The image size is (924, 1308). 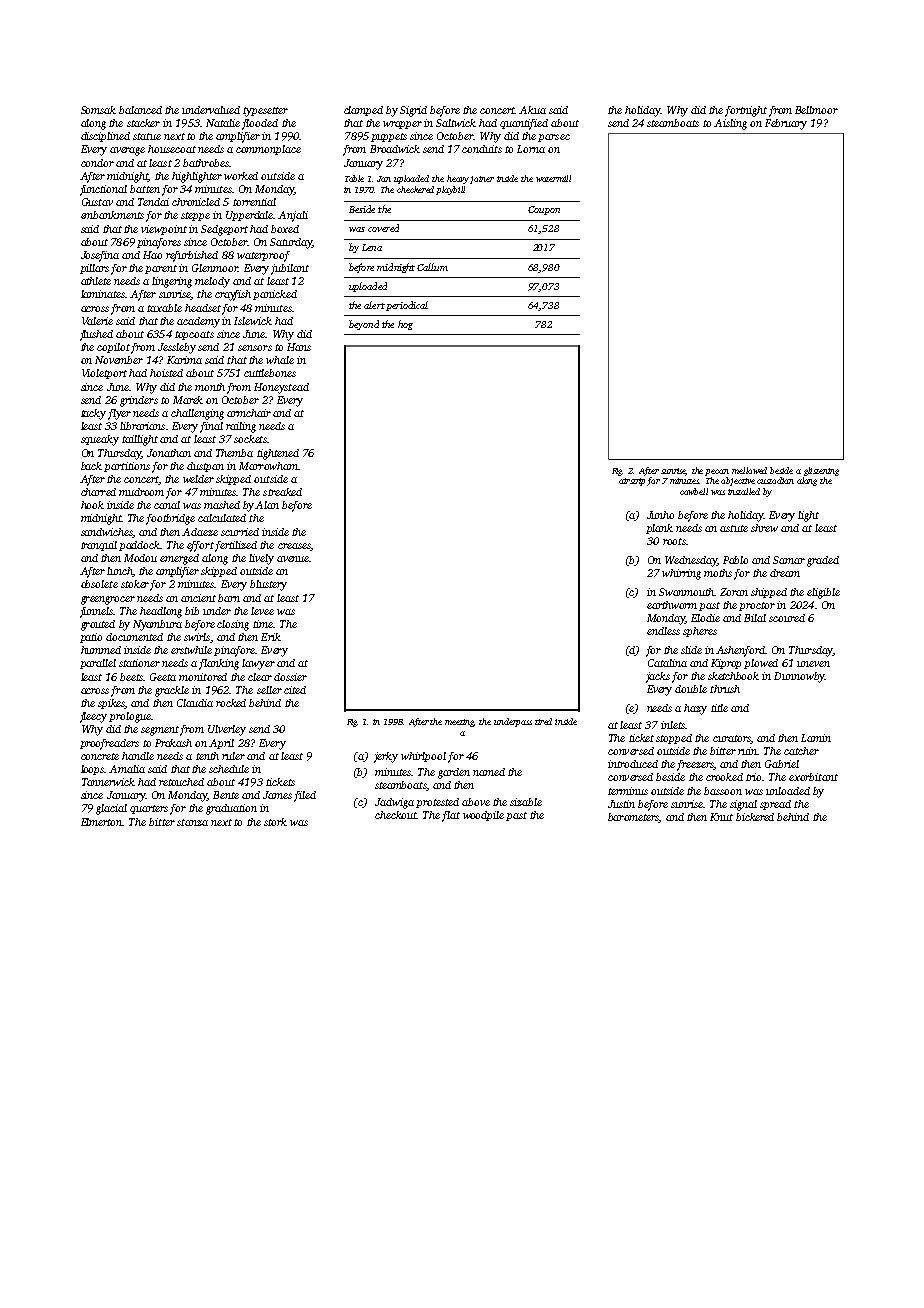 What do you see at coordinates (757, 606) in the screenshot?
I see `proctor` at bounding box center [757, 606].
